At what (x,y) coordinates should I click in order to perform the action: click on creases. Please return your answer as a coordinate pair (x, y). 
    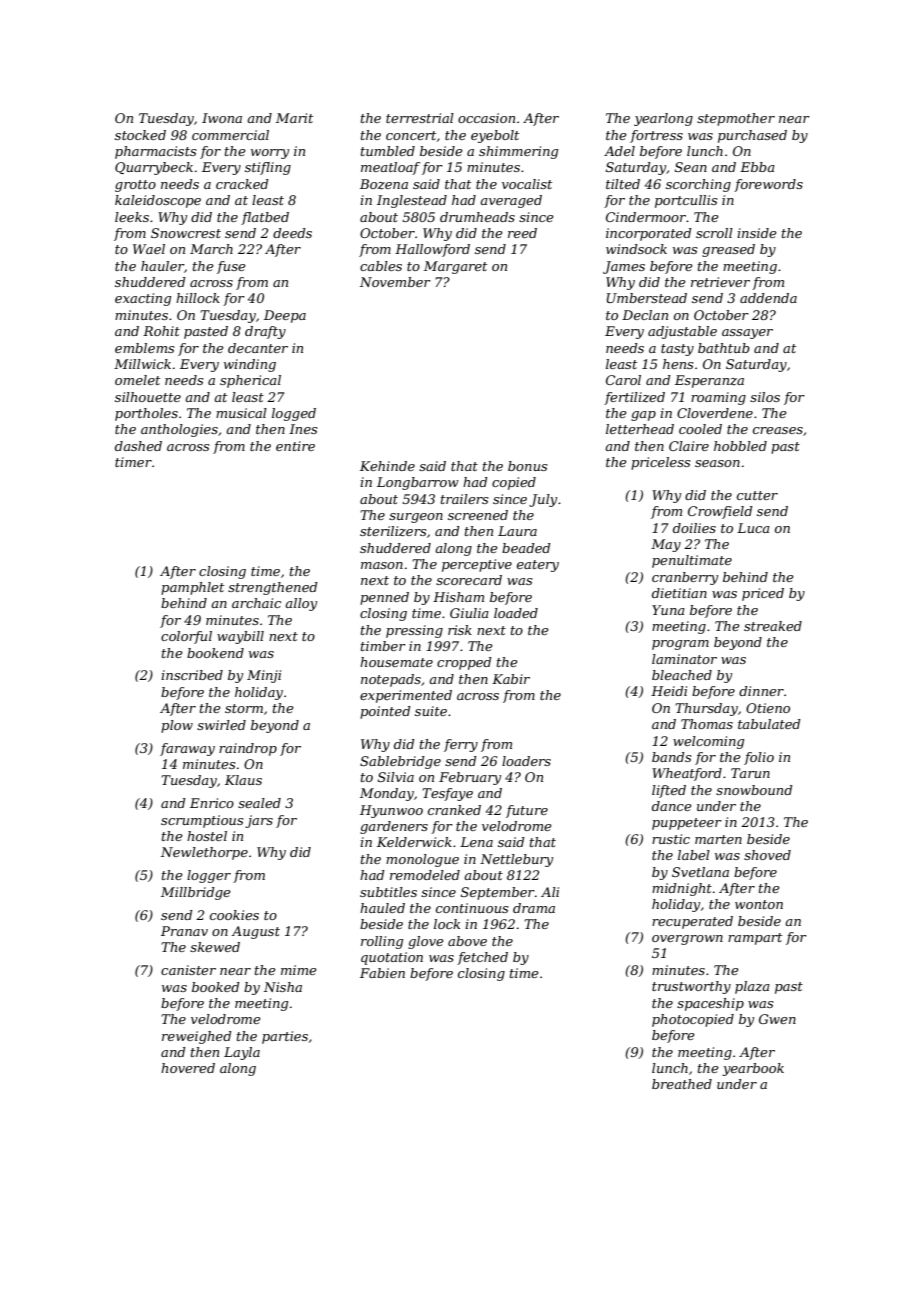
    Looking at the image, I should click on (778, 430).
